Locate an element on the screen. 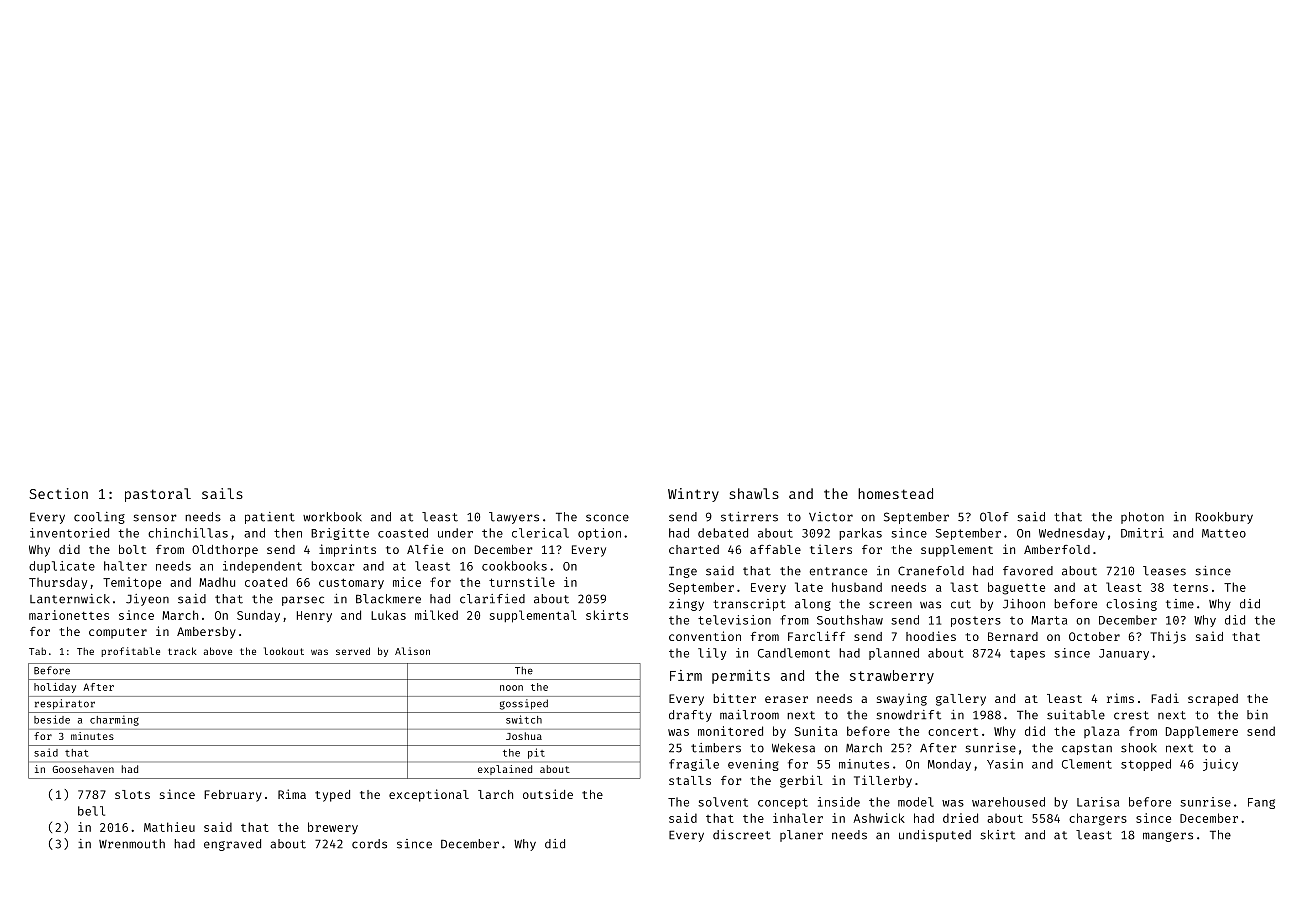 The height and width of the screenshot is (924, 1308). monitored is located at coordinates (730, 731).
